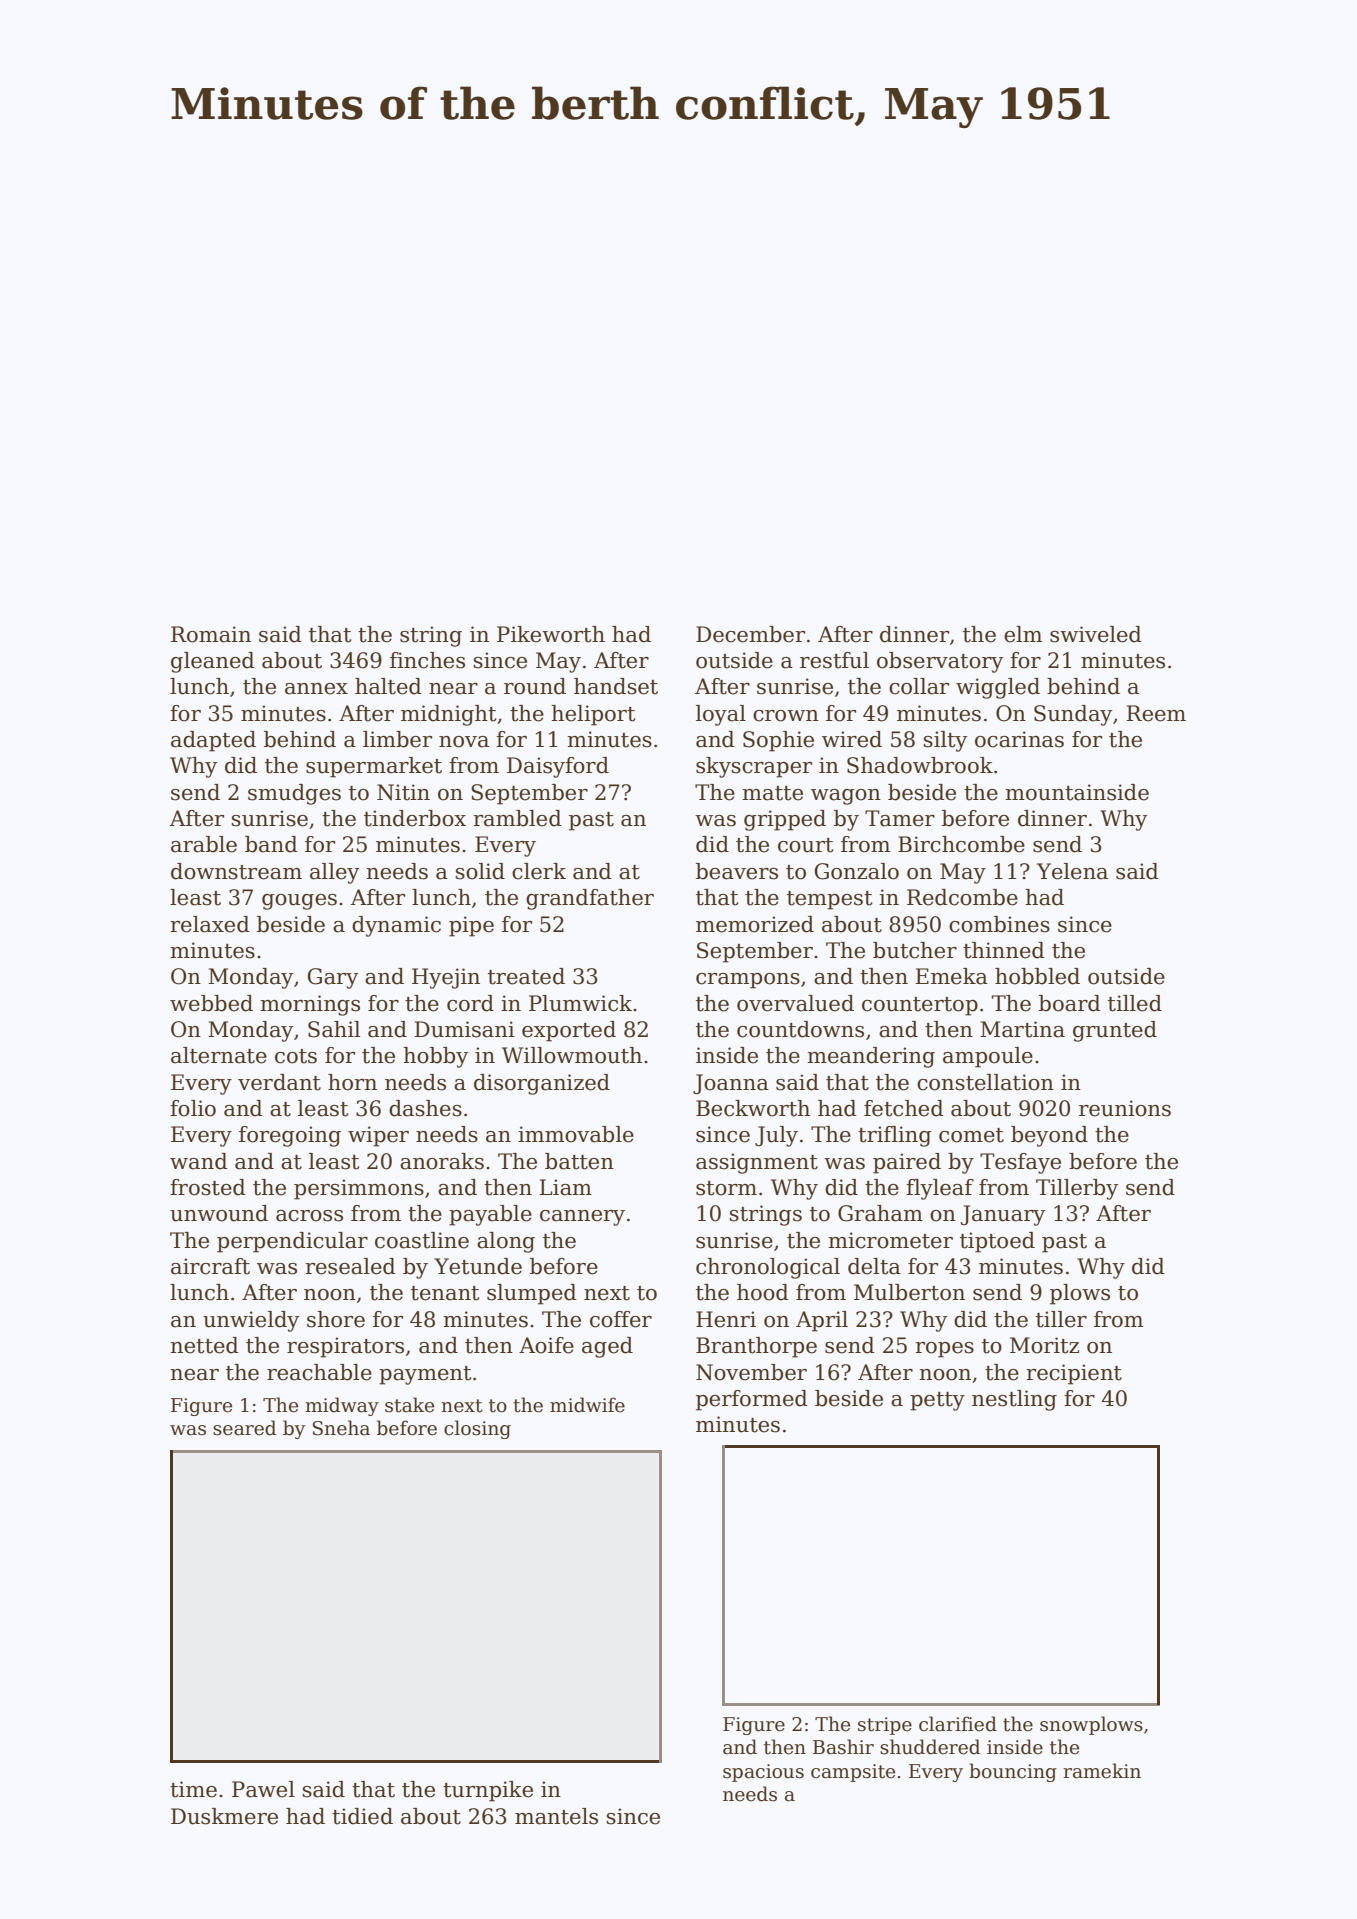 The height and width of the page is (1919, 1357). Describe the element at coordinates (587, 1405) in the page. I see `midwife` at that location.
